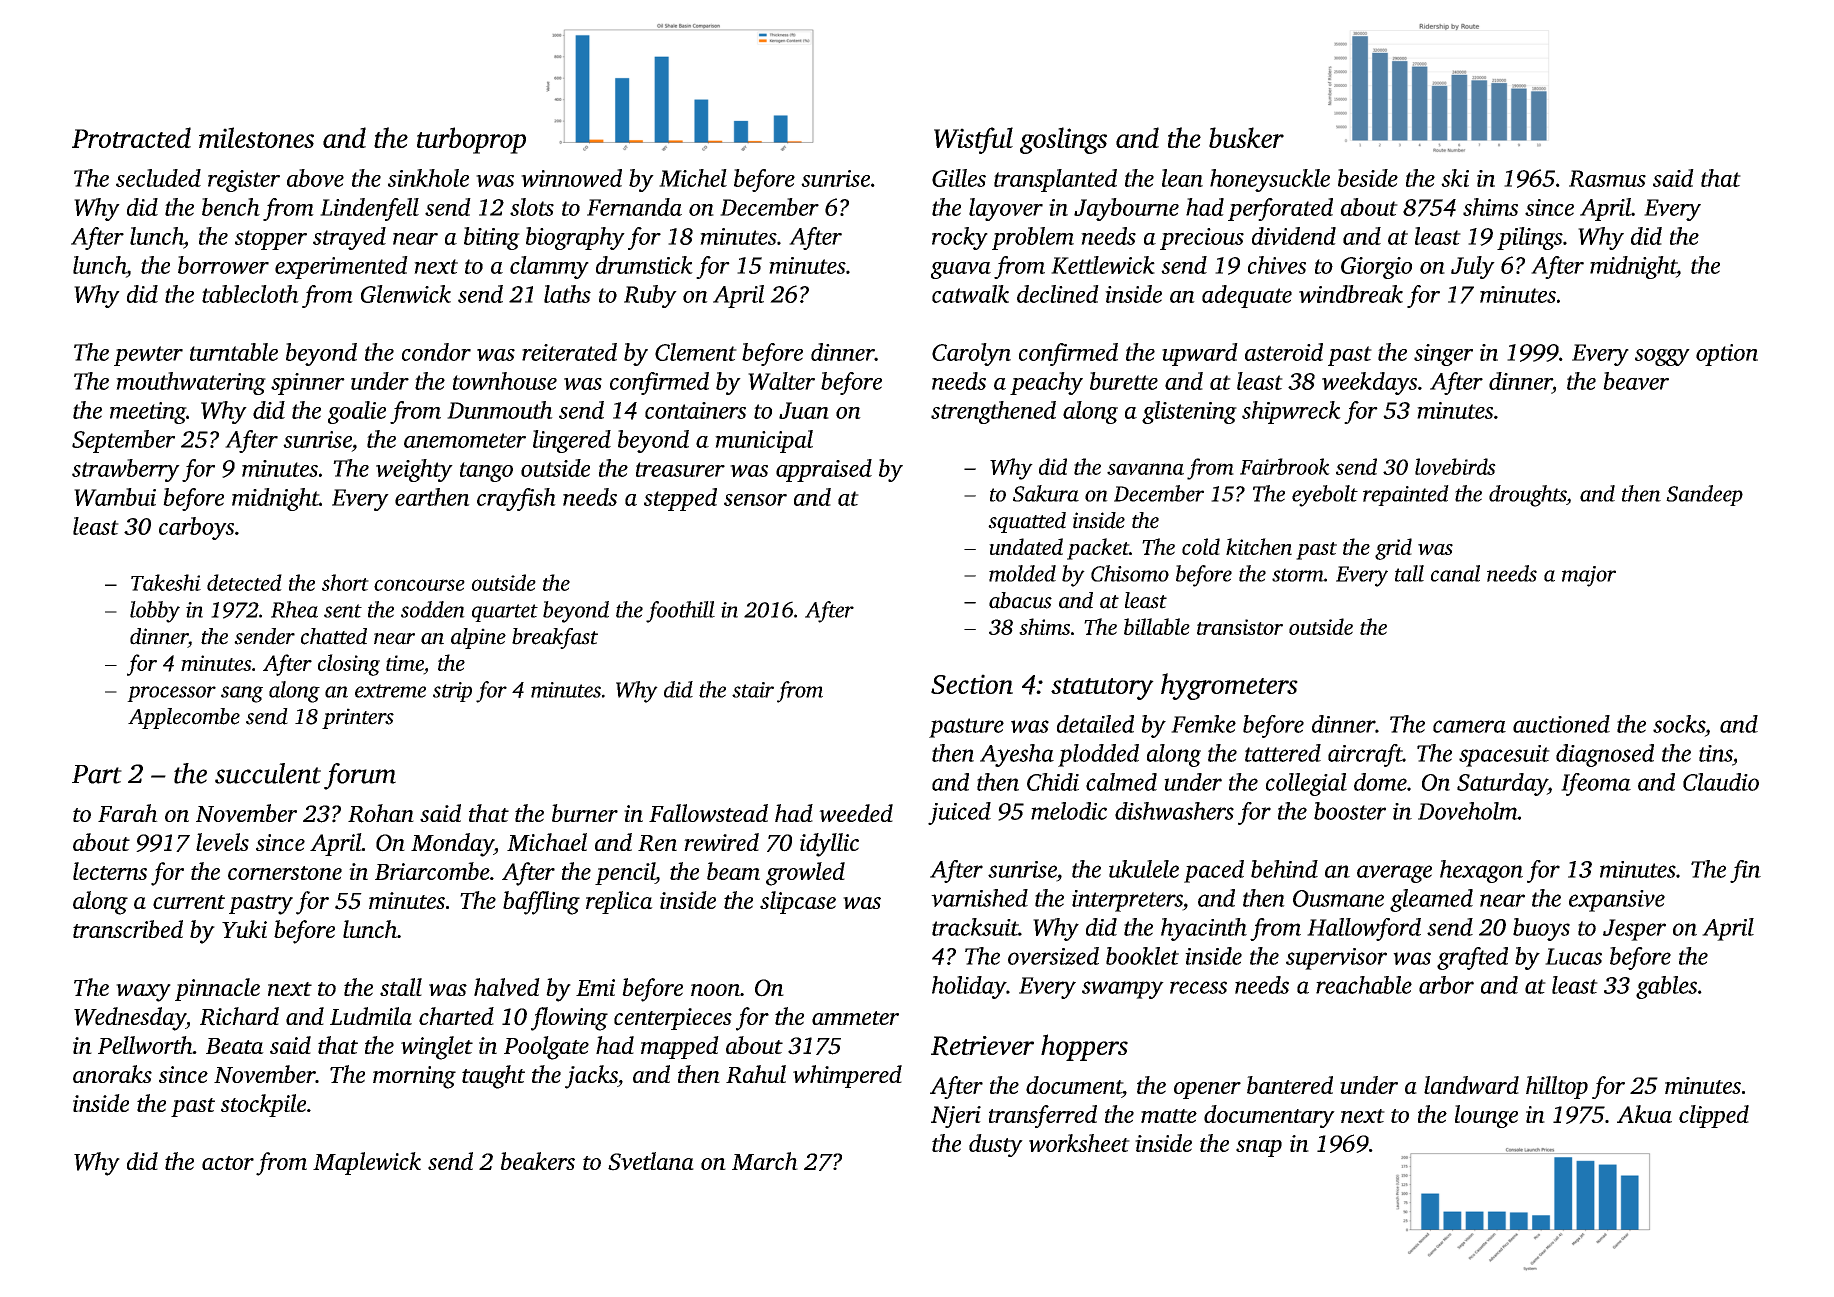 Image resolution: width=1834 pixels, height=1297 pixels. I want to click on snap, so click(1259, 1148).
